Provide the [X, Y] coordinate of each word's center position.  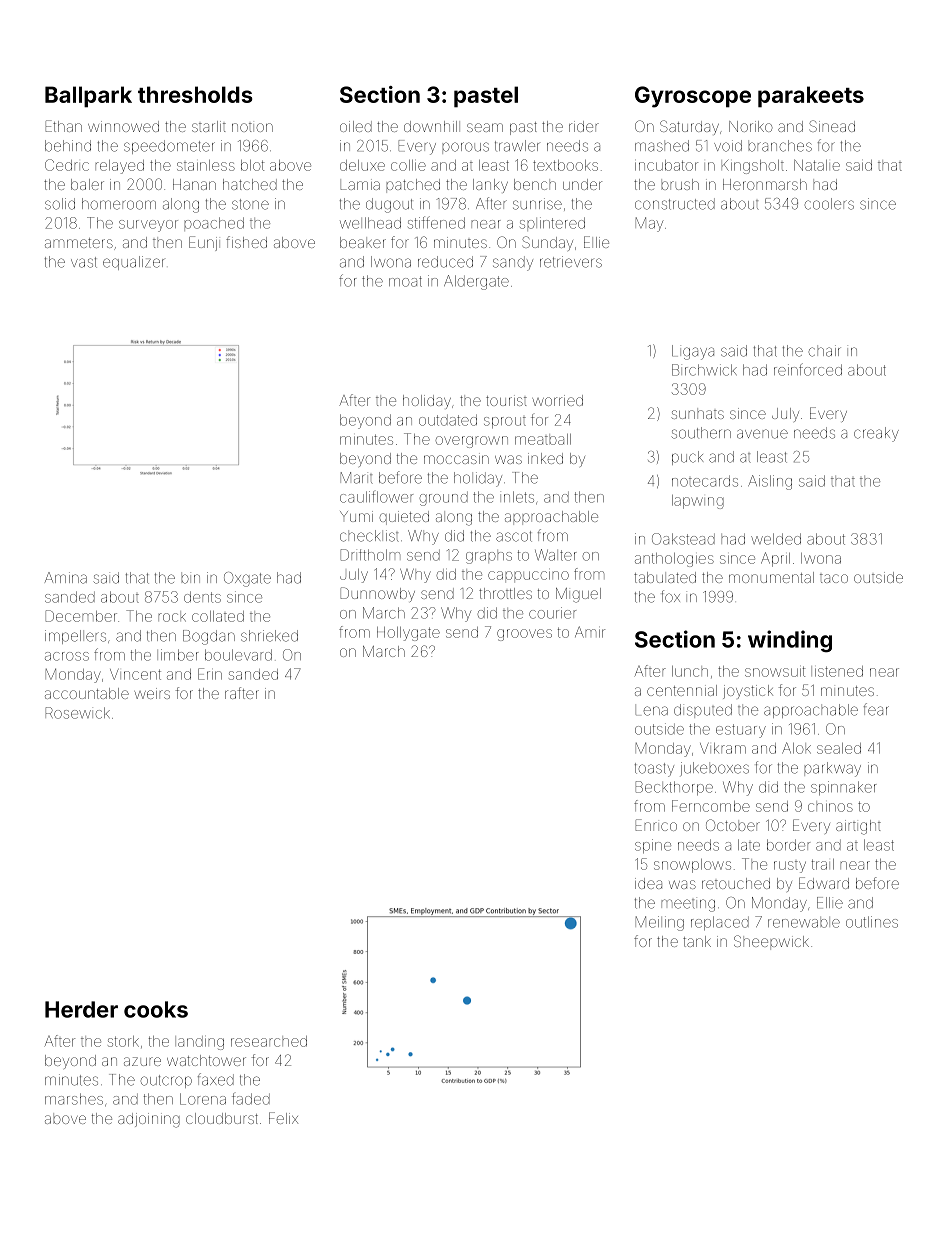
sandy [513, 263]
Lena [652, 711]
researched [269, 1041]
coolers [829, 204]
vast [84, 262]
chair [825, 351]
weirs [152, 693]
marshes [74, 1099]
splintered [552, 224]
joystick [748, 692]
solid [60, 204]
